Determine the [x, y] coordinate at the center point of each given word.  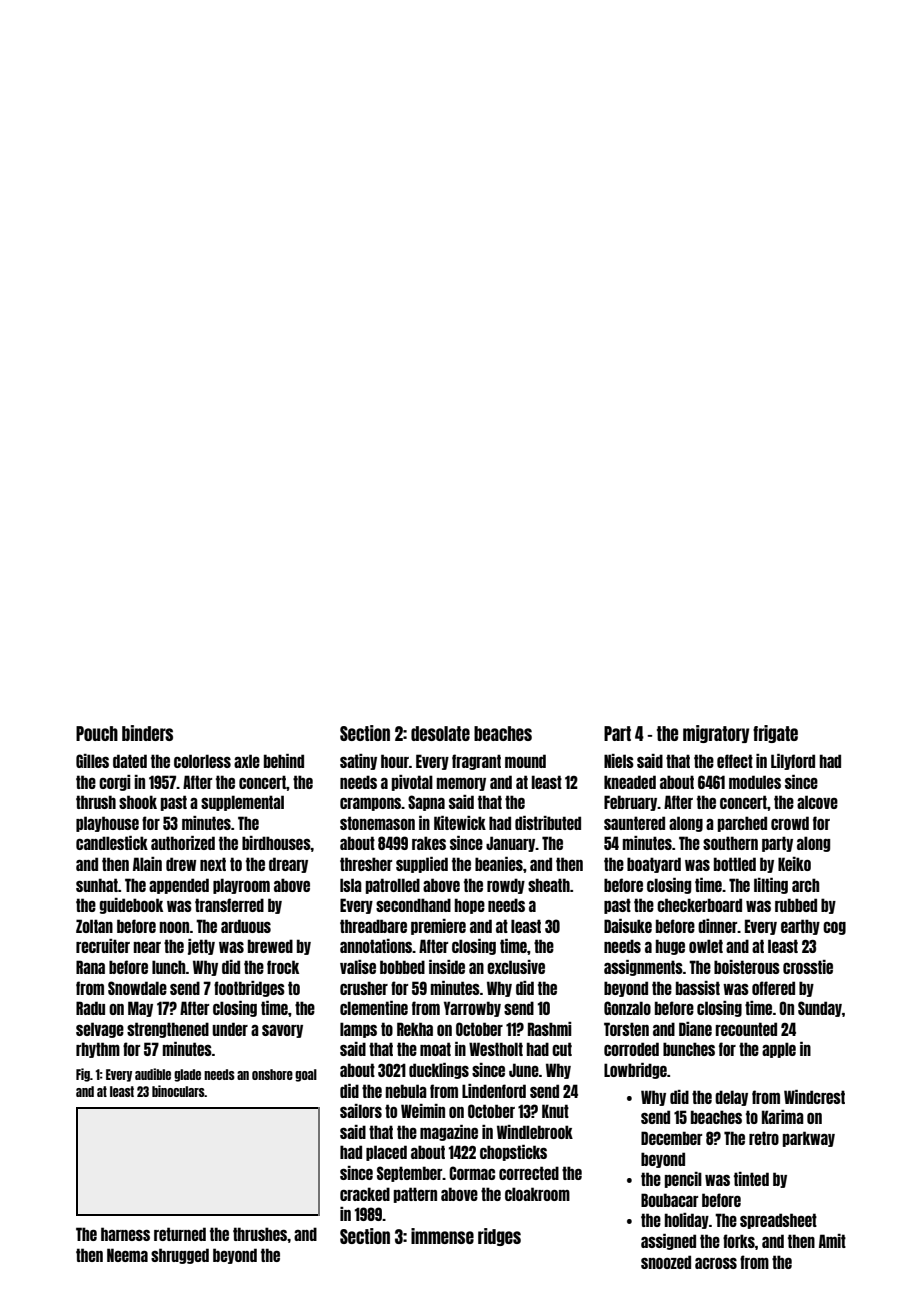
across [716, 1263]
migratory [716, 734]
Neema [127, 1255]
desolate [440, 733]
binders [147, 733]
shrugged [180, 1256]
